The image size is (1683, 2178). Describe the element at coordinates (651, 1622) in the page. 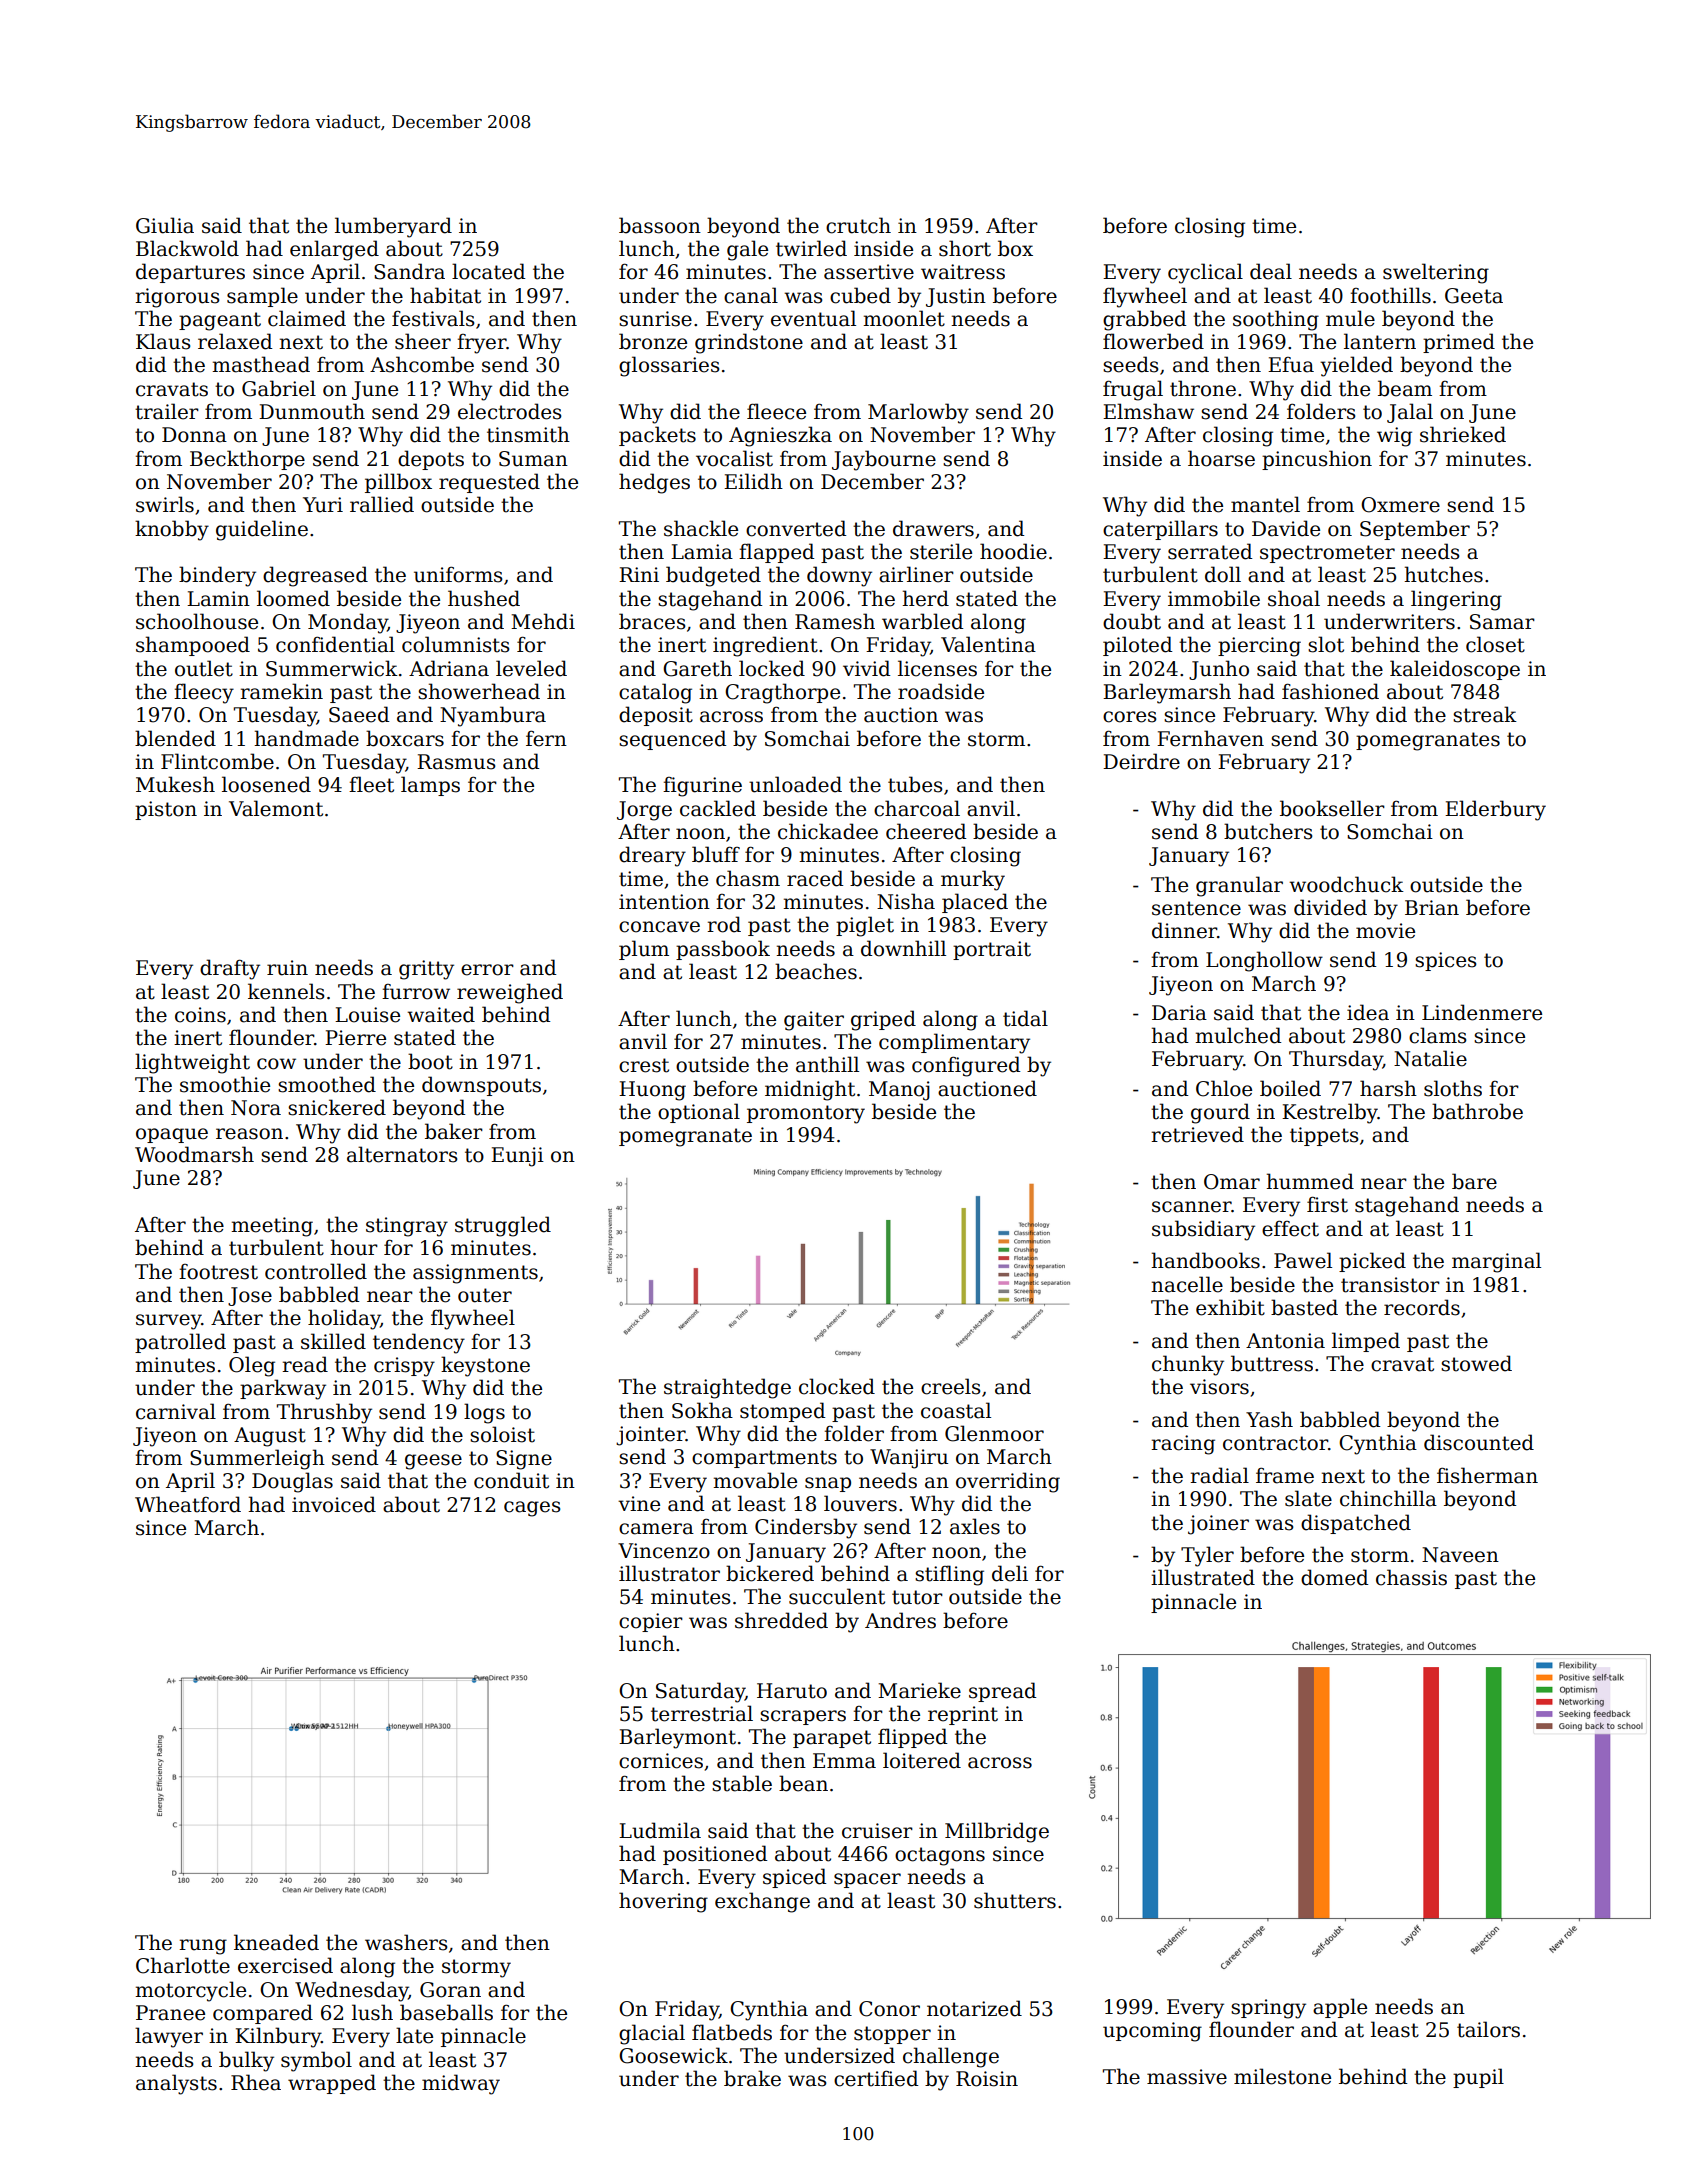

I see `copier` at that location.
